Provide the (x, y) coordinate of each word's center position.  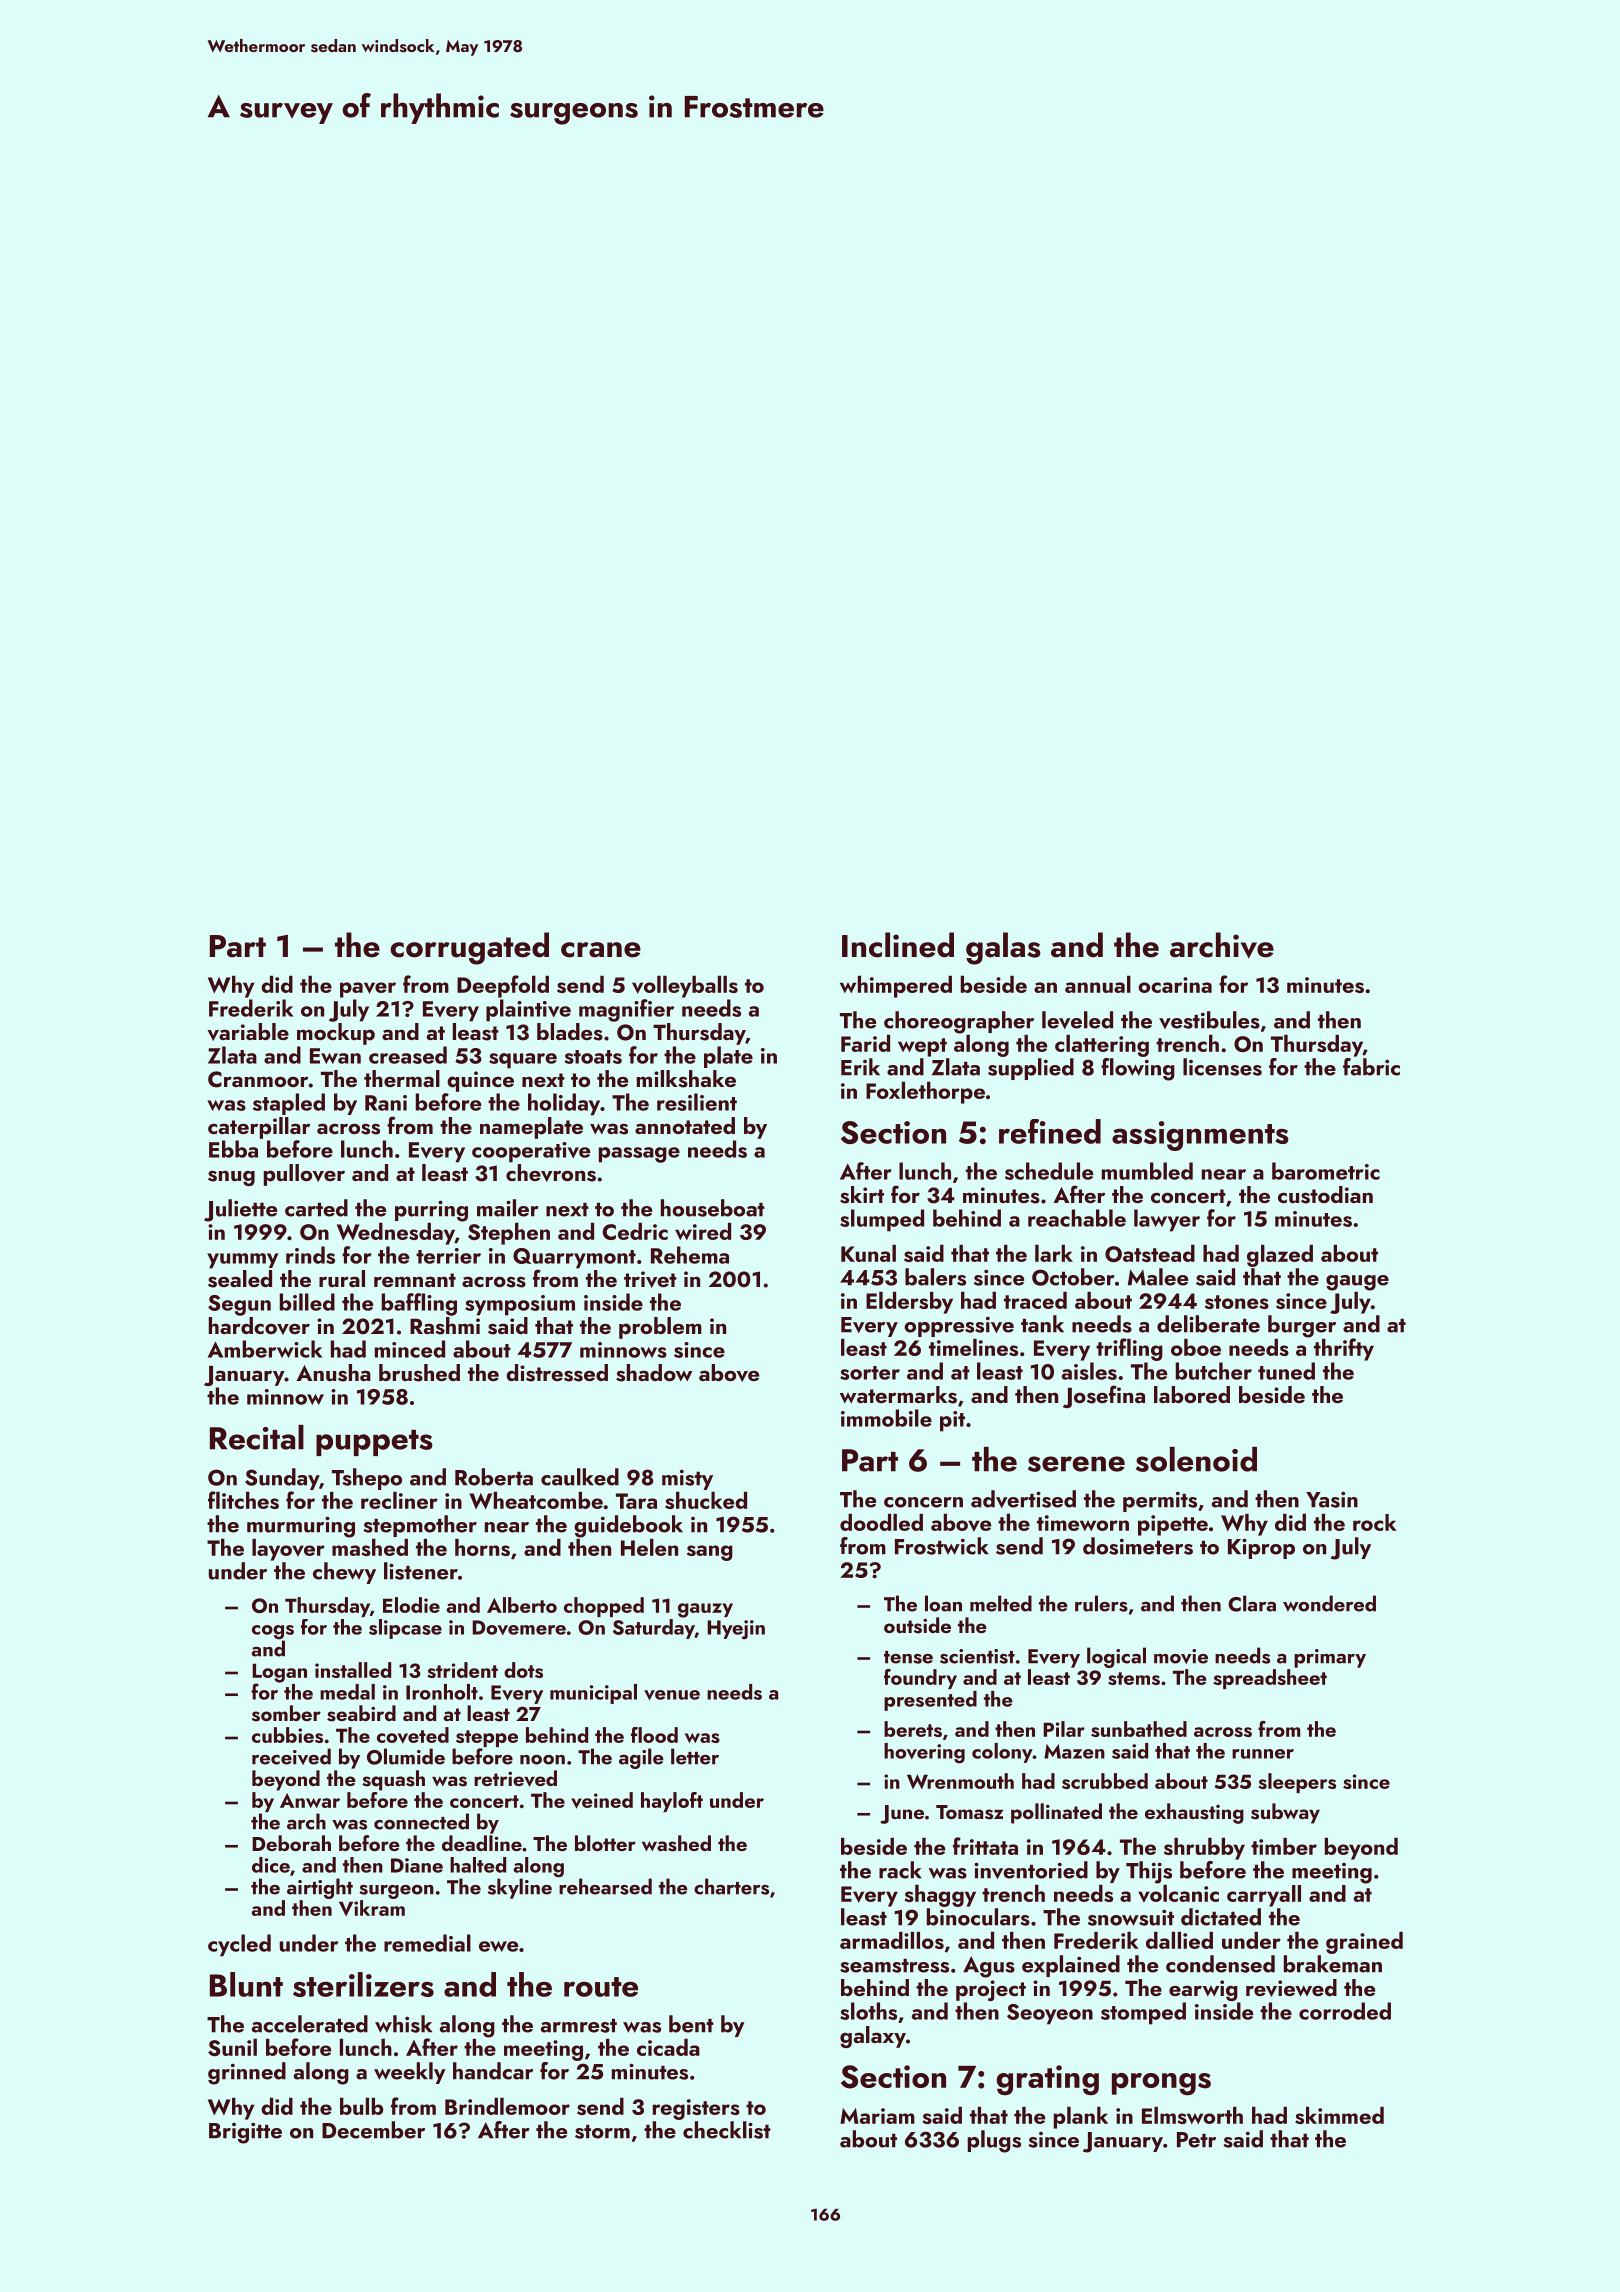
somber (286, 1713)
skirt (862, 1195)
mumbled (1147, 1171)
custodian (1325, 1195)
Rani (386, 1103)
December (373, 2130)
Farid (865, 1043)
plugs (994, 2141)
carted (316, 1208)
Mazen (1074, 1751)
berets (913, 1729)
